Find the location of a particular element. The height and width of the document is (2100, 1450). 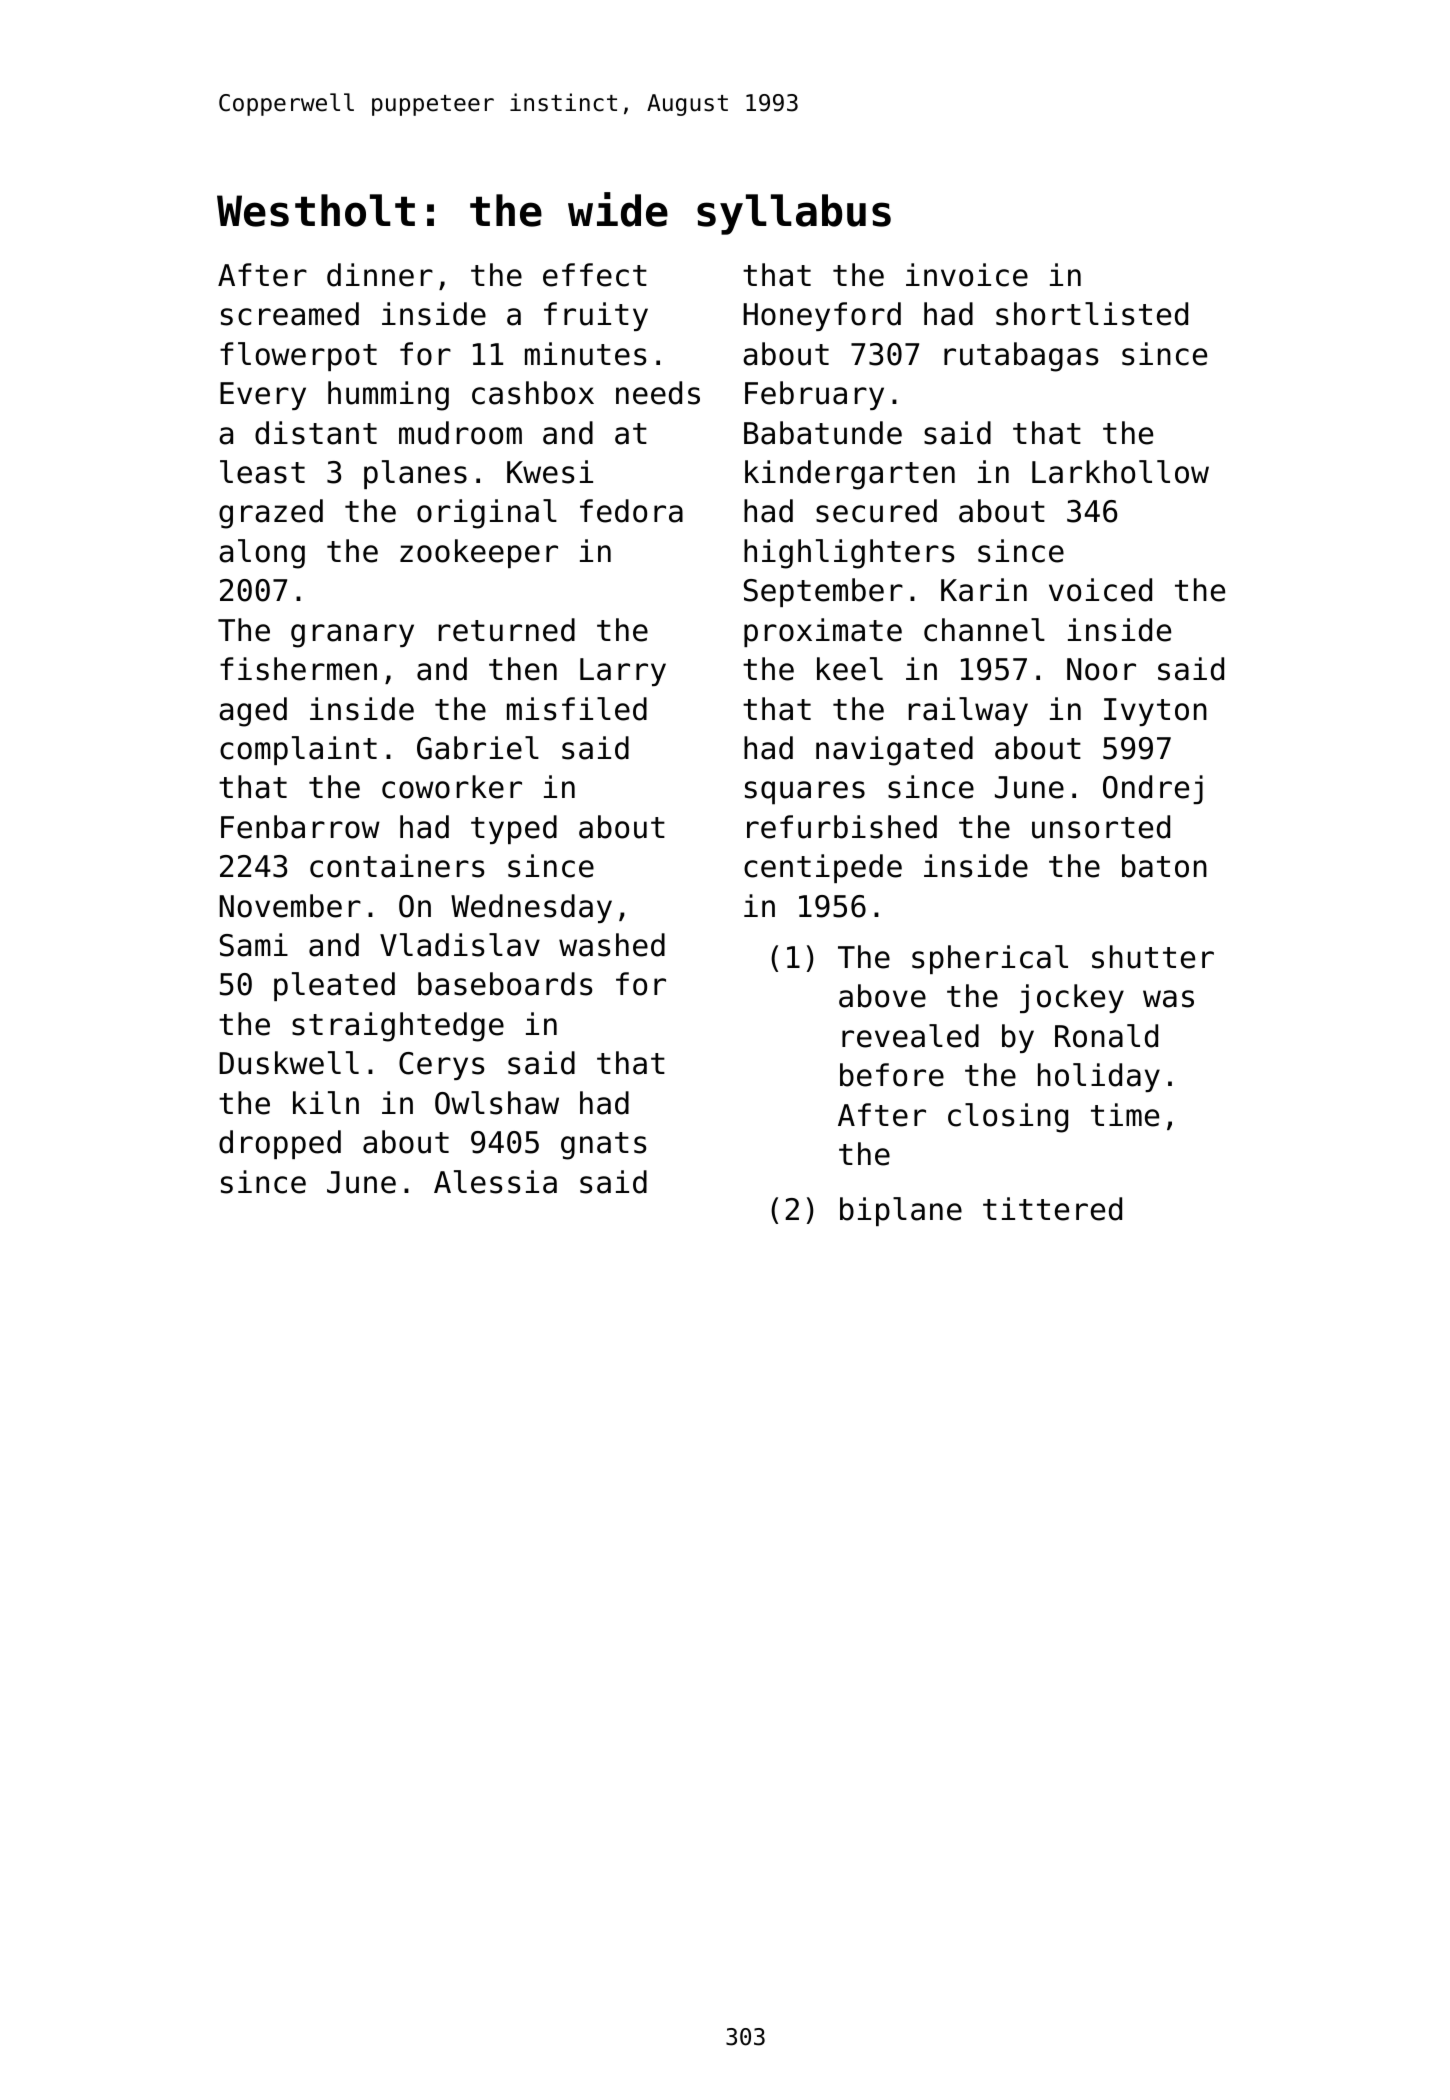

granary is located at coordinates (352, 636).
